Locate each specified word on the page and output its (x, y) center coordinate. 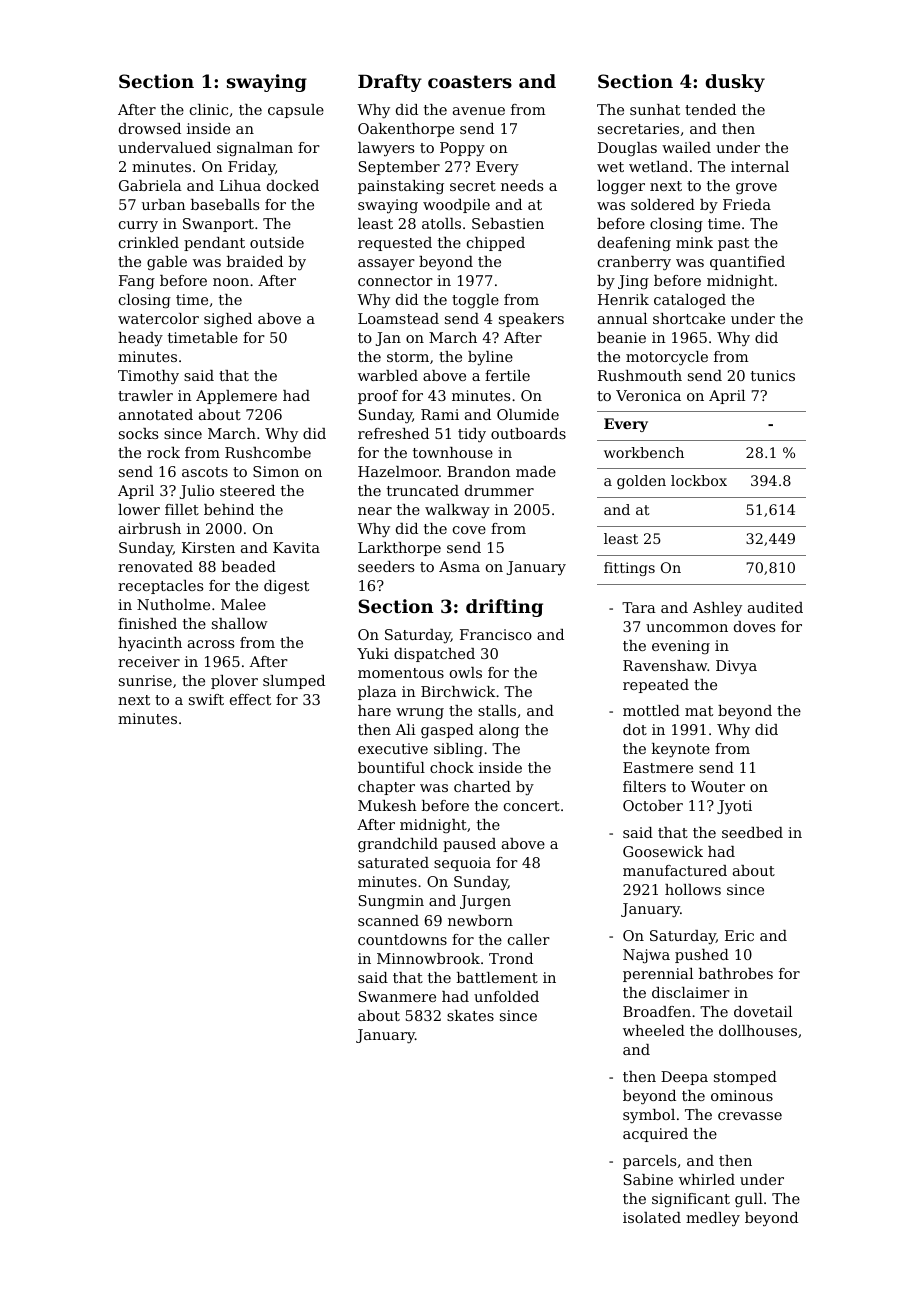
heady (140, 339)
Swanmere (397, 996)
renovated (155, 566)
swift (206, 699)
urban (164, 204)
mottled (651, 710)
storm (408, 357)
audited (775, 607)
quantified (747, 263)
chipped (496, 244)
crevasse (750, 1116)
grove (756, 189)
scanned (388, 920)
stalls (497, 710)
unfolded (506, 996)
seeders (386, 566)
